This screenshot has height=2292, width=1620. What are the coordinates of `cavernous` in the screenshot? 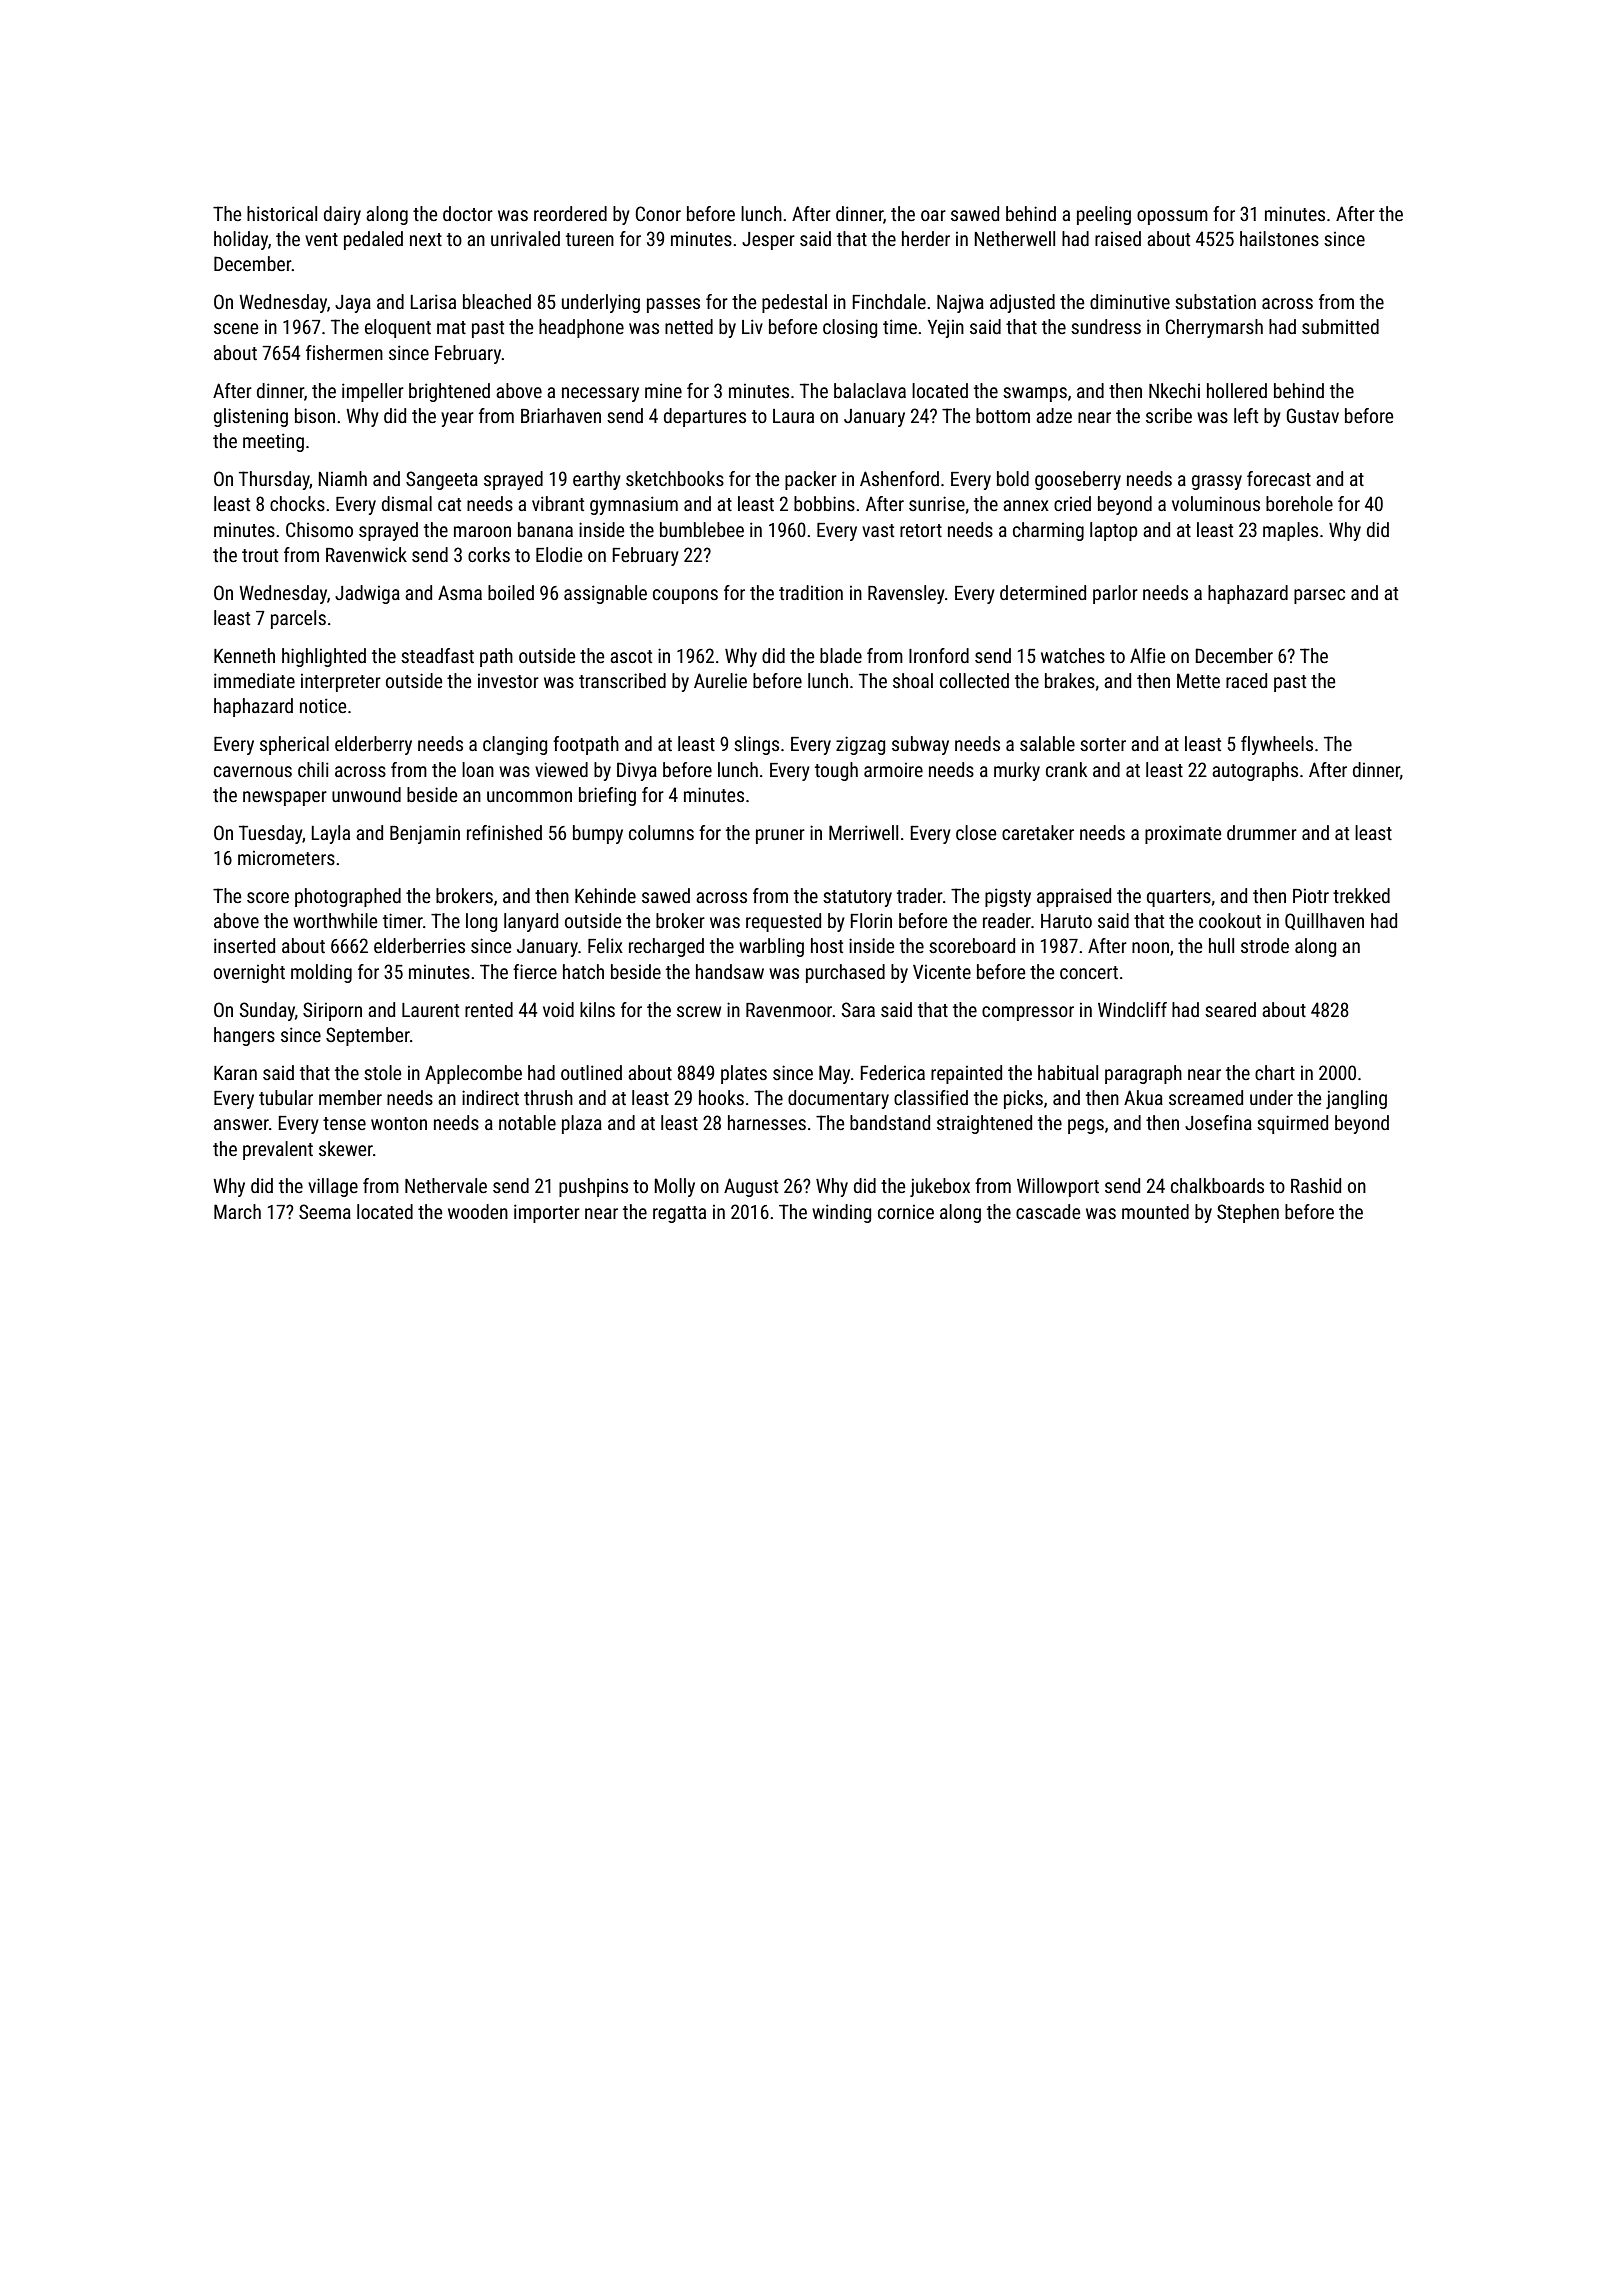 It's located at (253, 771).
